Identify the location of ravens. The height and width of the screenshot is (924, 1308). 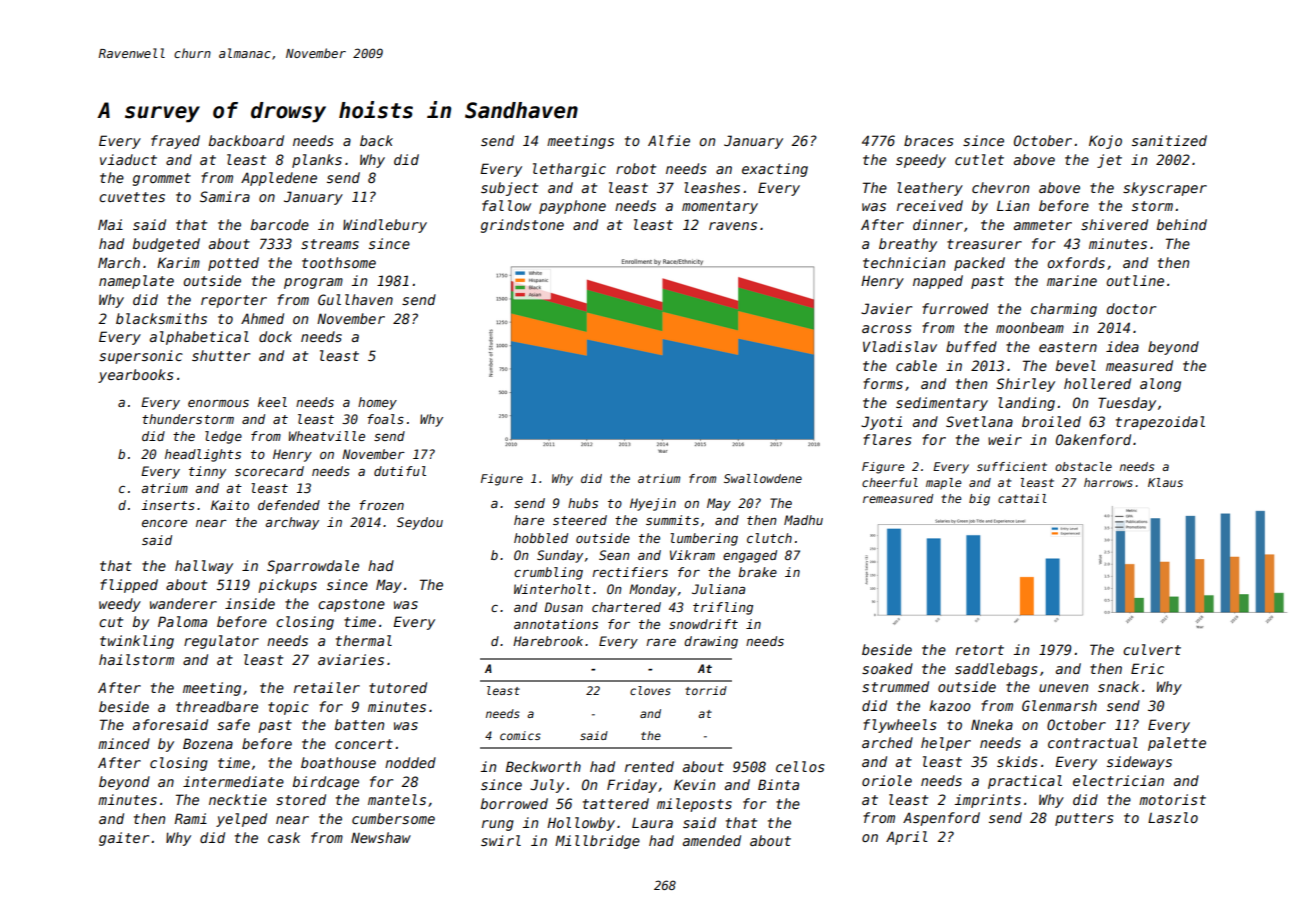
(733, 226).
